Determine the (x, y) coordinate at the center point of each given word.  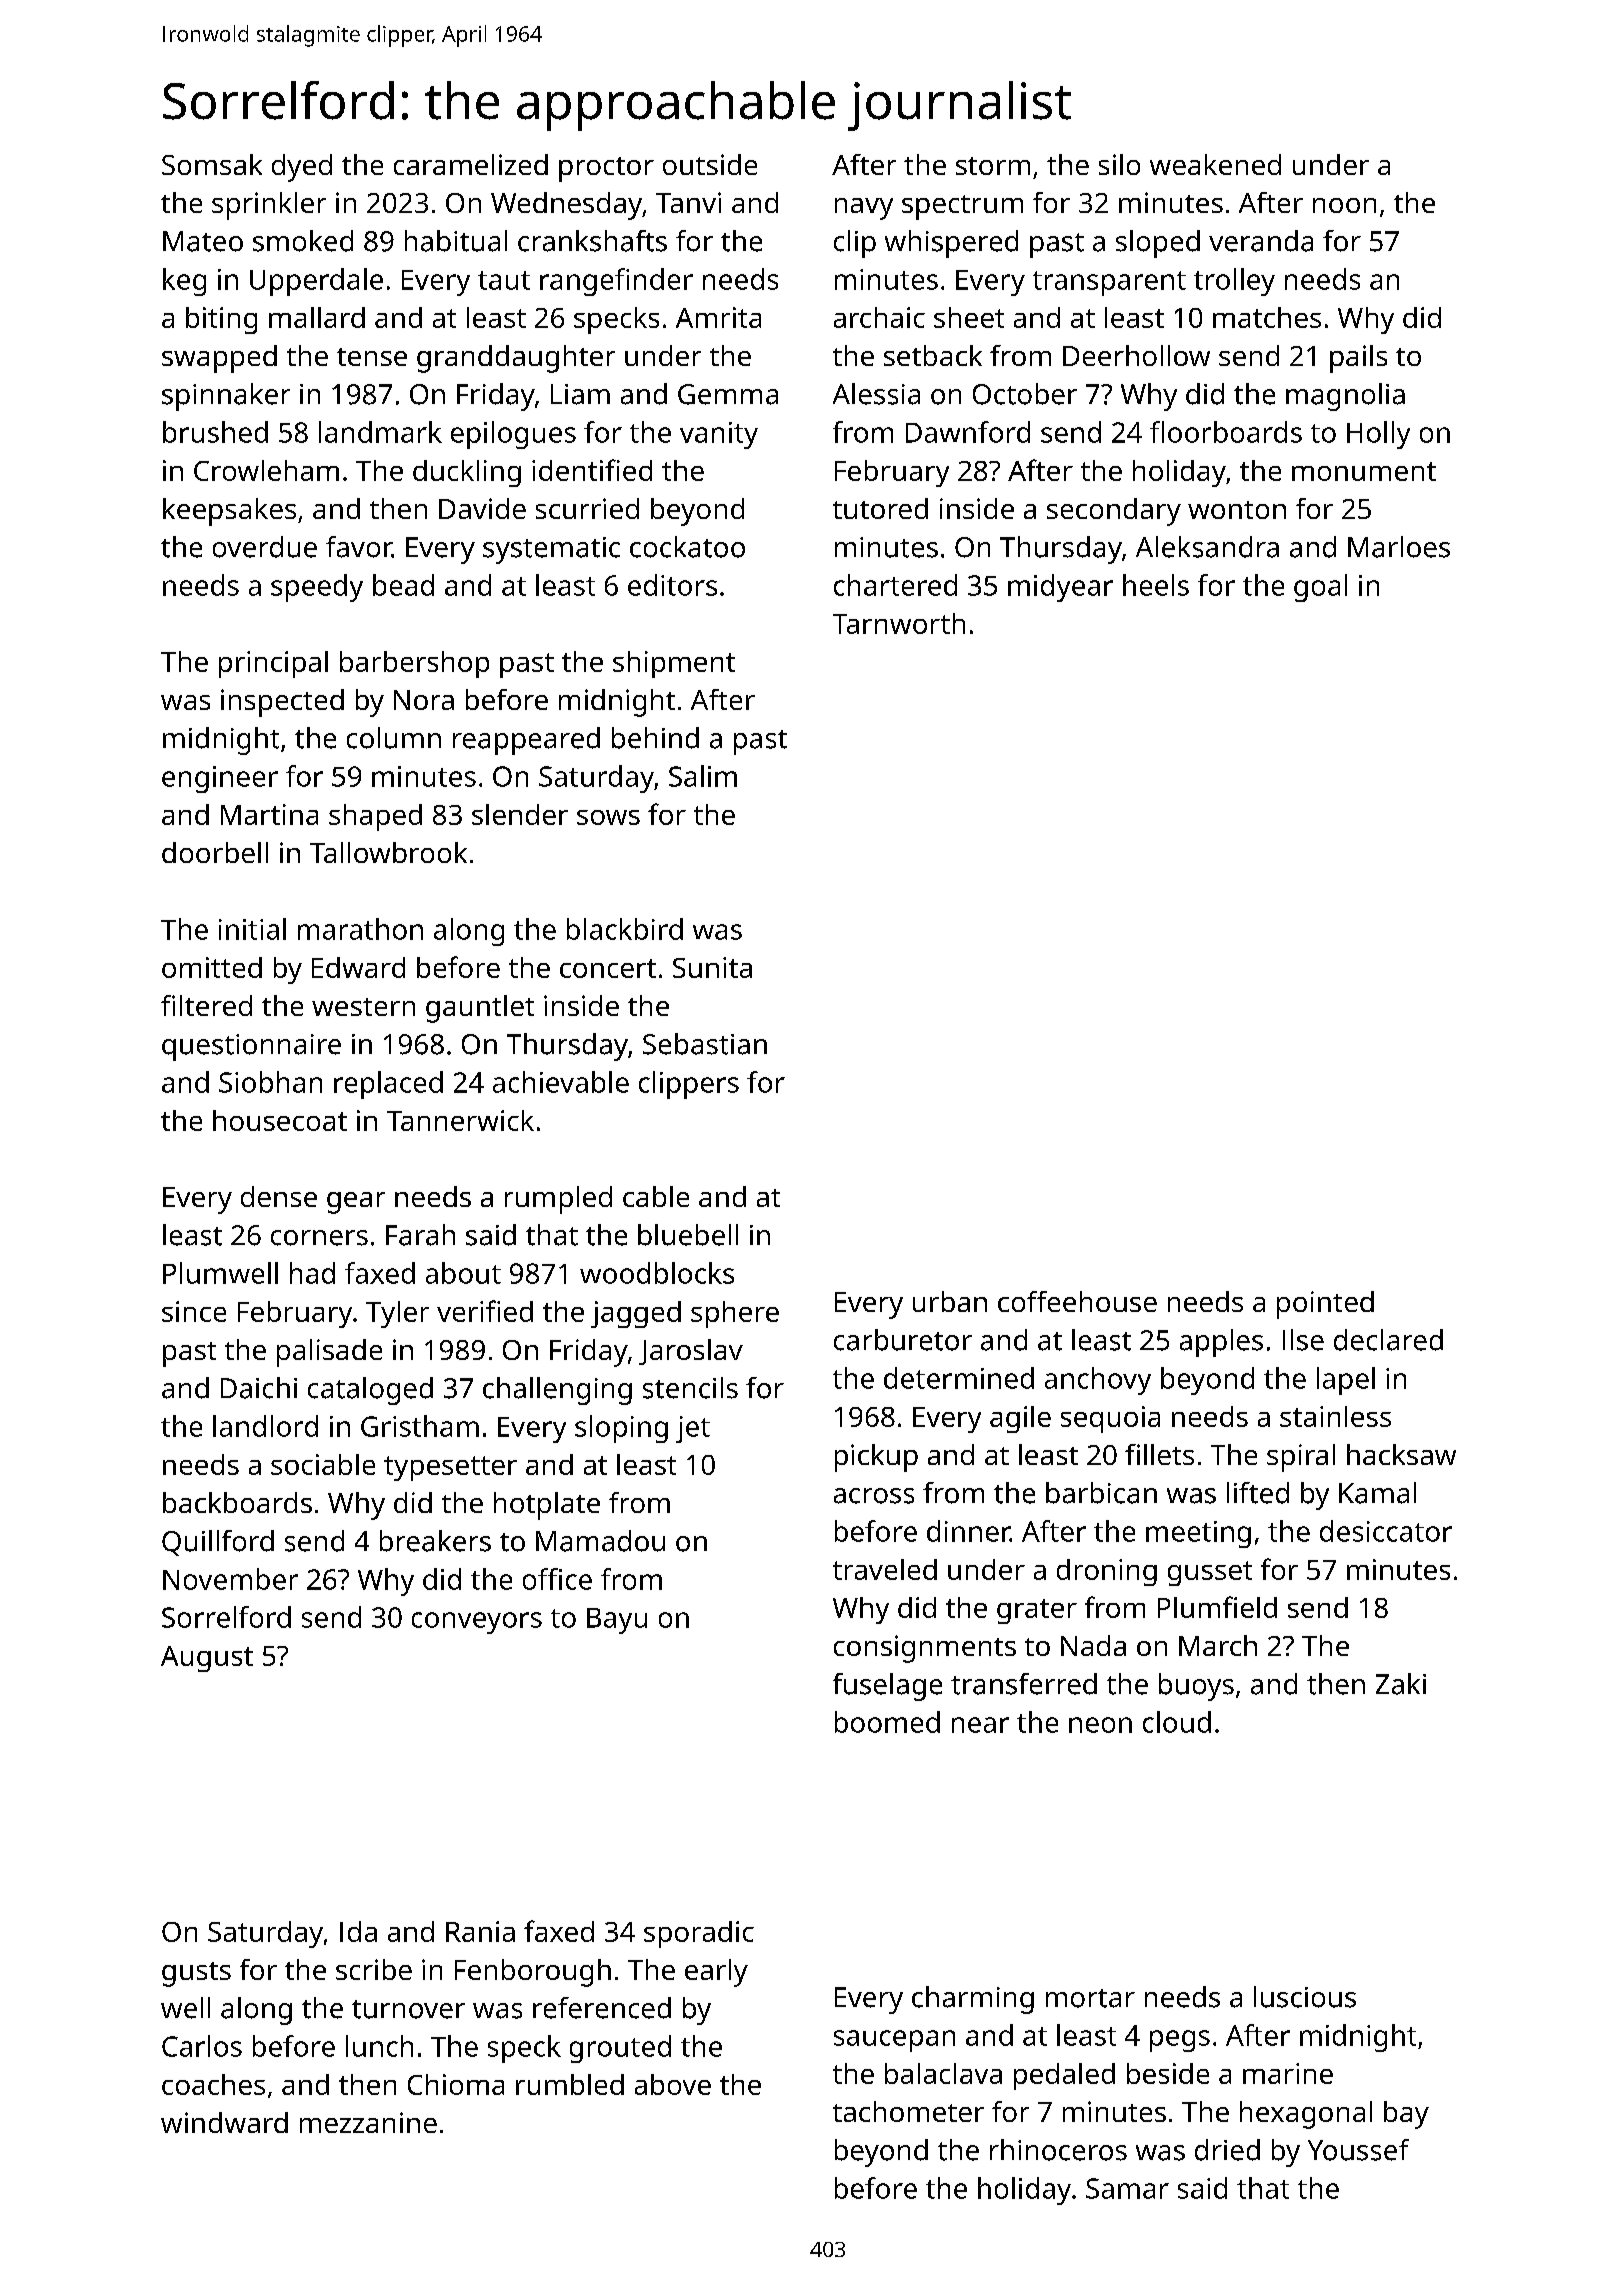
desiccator (1386, 1531)
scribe (374, 1969)
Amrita (718, 317)
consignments (925, 1649)
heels (1156, 585)
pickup (876, 1458)
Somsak (212, 164)
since (194, 1311)
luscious (1305, 1997)
